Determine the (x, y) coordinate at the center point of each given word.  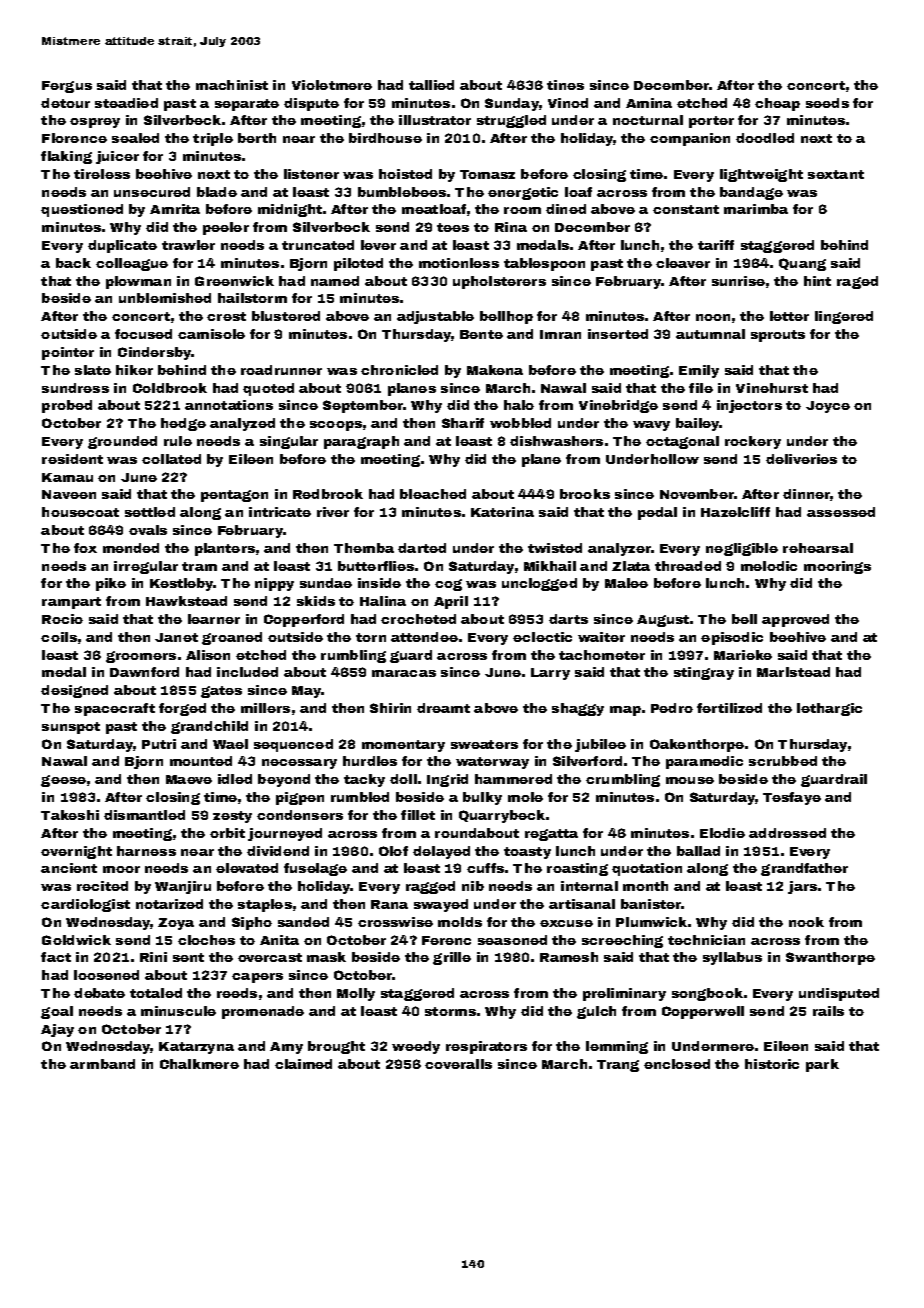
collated (171, 459)
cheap (777, 104)
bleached (433, 494)
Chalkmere (199, 1064)
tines (565, 85)
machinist (232, 85)
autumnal (710, 334)
